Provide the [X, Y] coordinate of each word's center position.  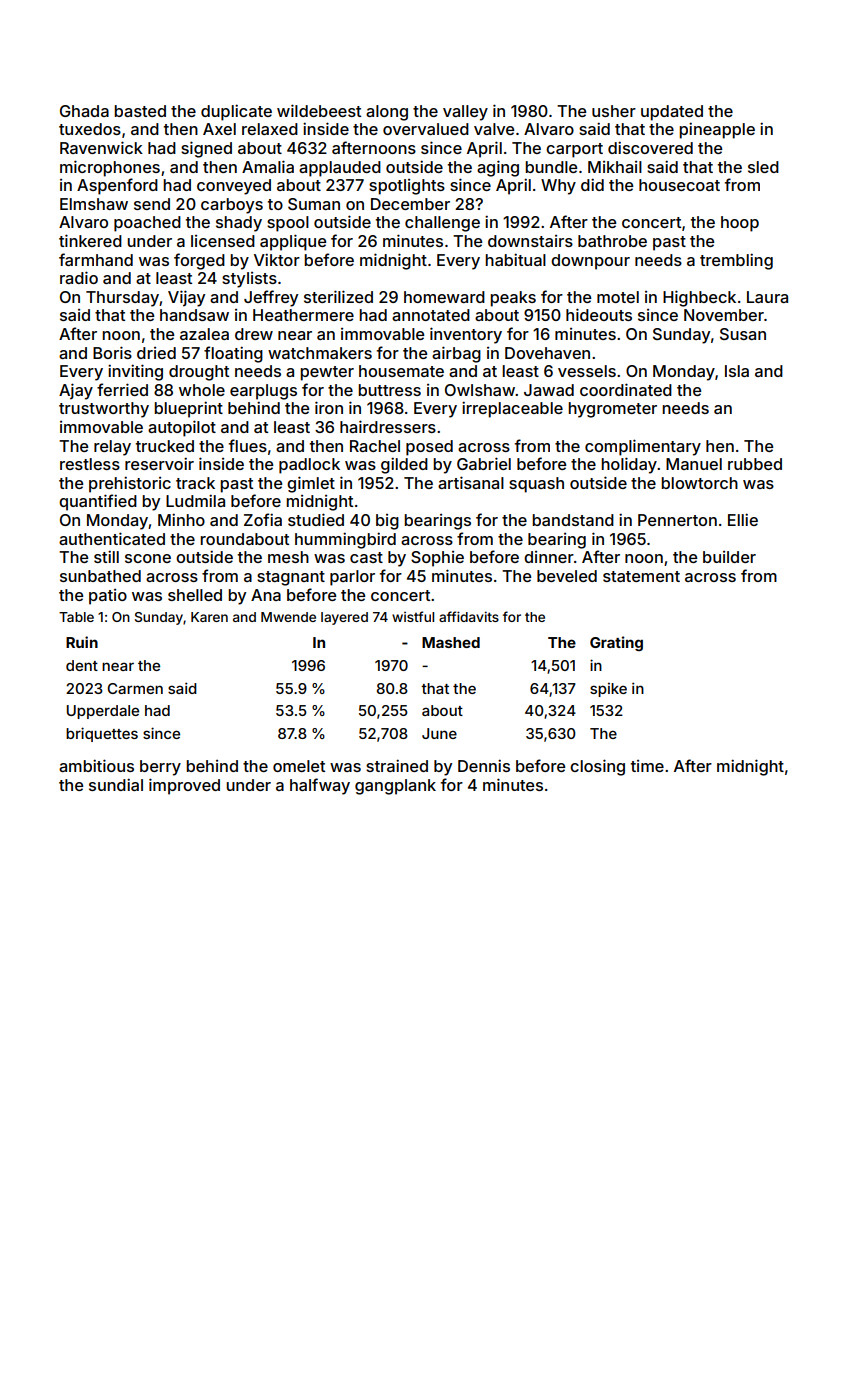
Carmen [135, 688]
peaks [513, 299]
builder [729, 557]
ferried [122, 389]
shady [239, 224]
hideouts [599, 314]
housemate [401, 371]
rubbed [755, 464]
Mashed [451, 642]
